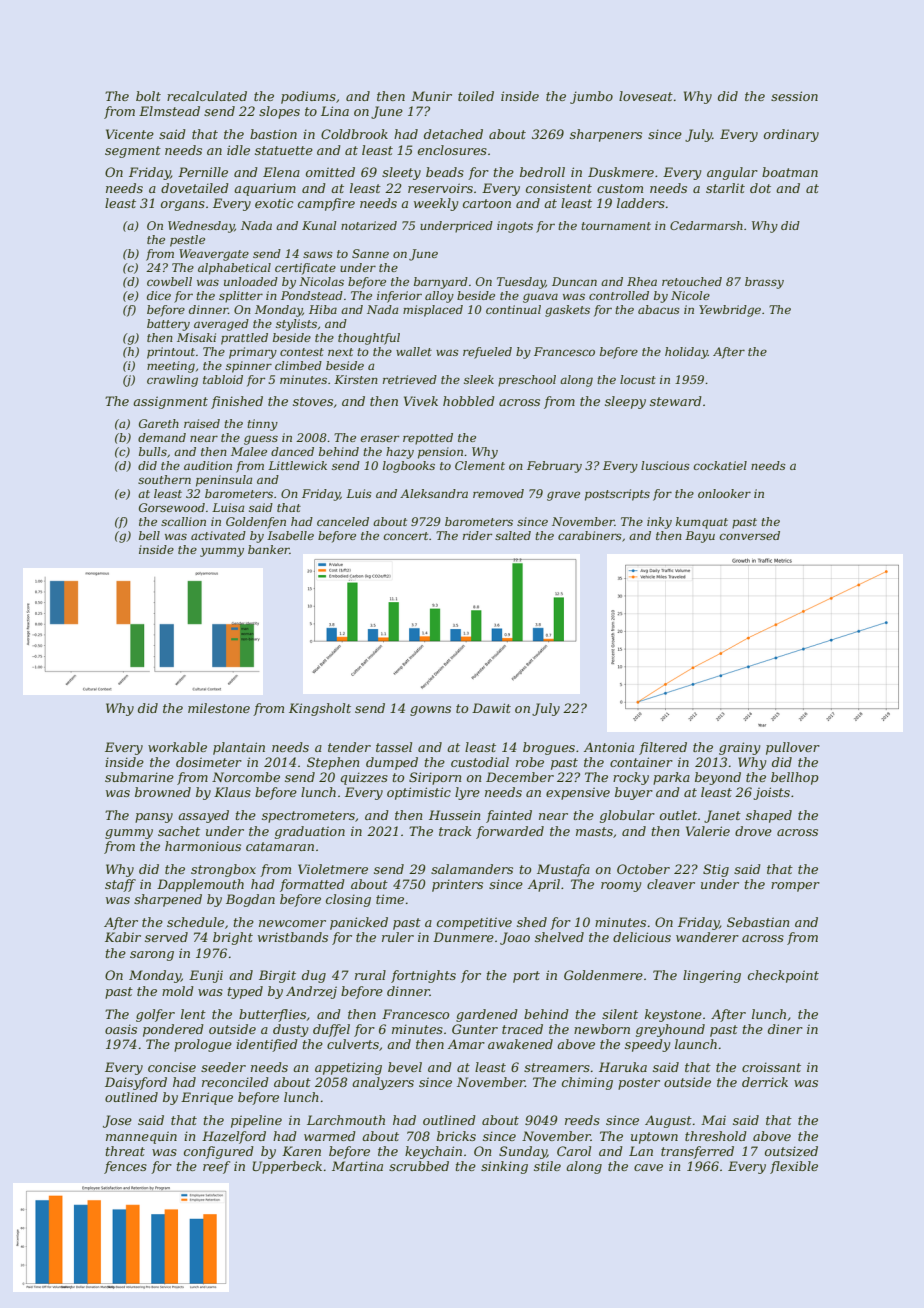  What do you see at coordinates (431, 96) in the image?
I see `Munir` at bounding box center [431, 96].
